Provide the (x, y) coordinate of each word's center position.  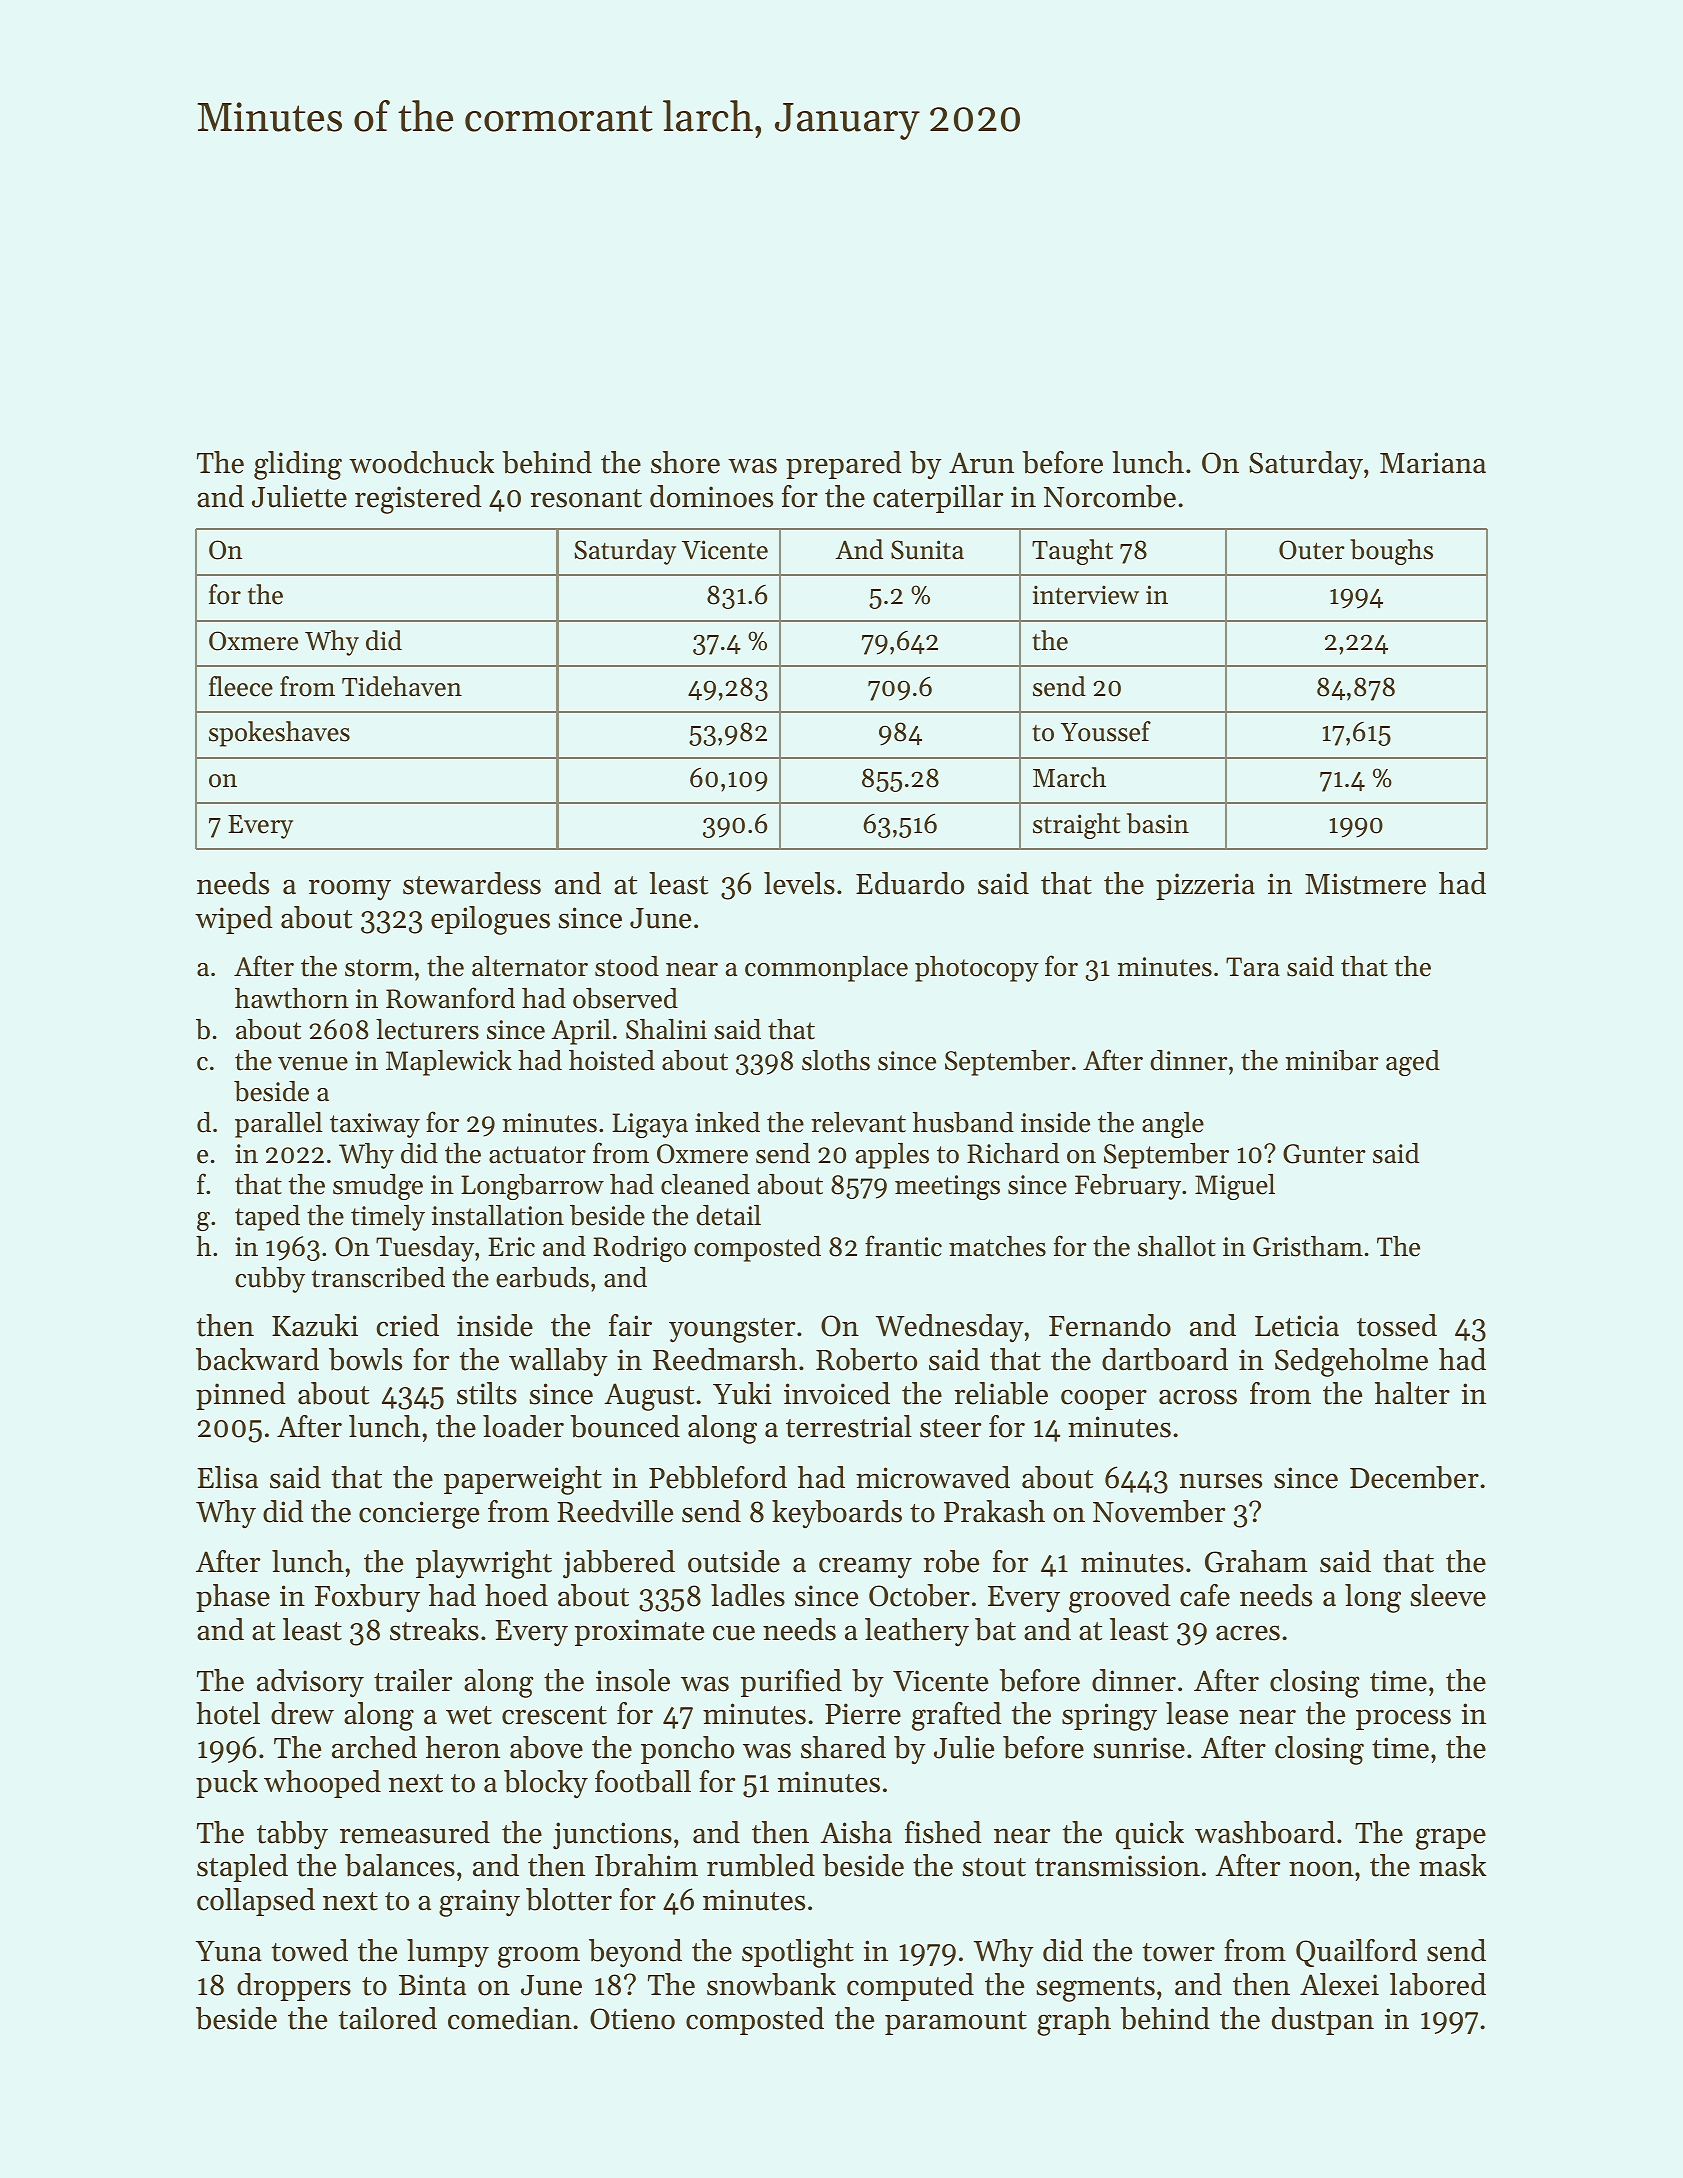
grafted (957, 1716)
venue (313, 1064)
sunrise (1139, 1748)
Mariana (1433, 463)
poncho (687, 1750)
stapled (242, 1868)
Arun (981, 463)
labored (1438, 1984)
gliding (298, 465)
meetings (947, 1187)
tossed (1397, 1325)
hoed (516, 1595)
